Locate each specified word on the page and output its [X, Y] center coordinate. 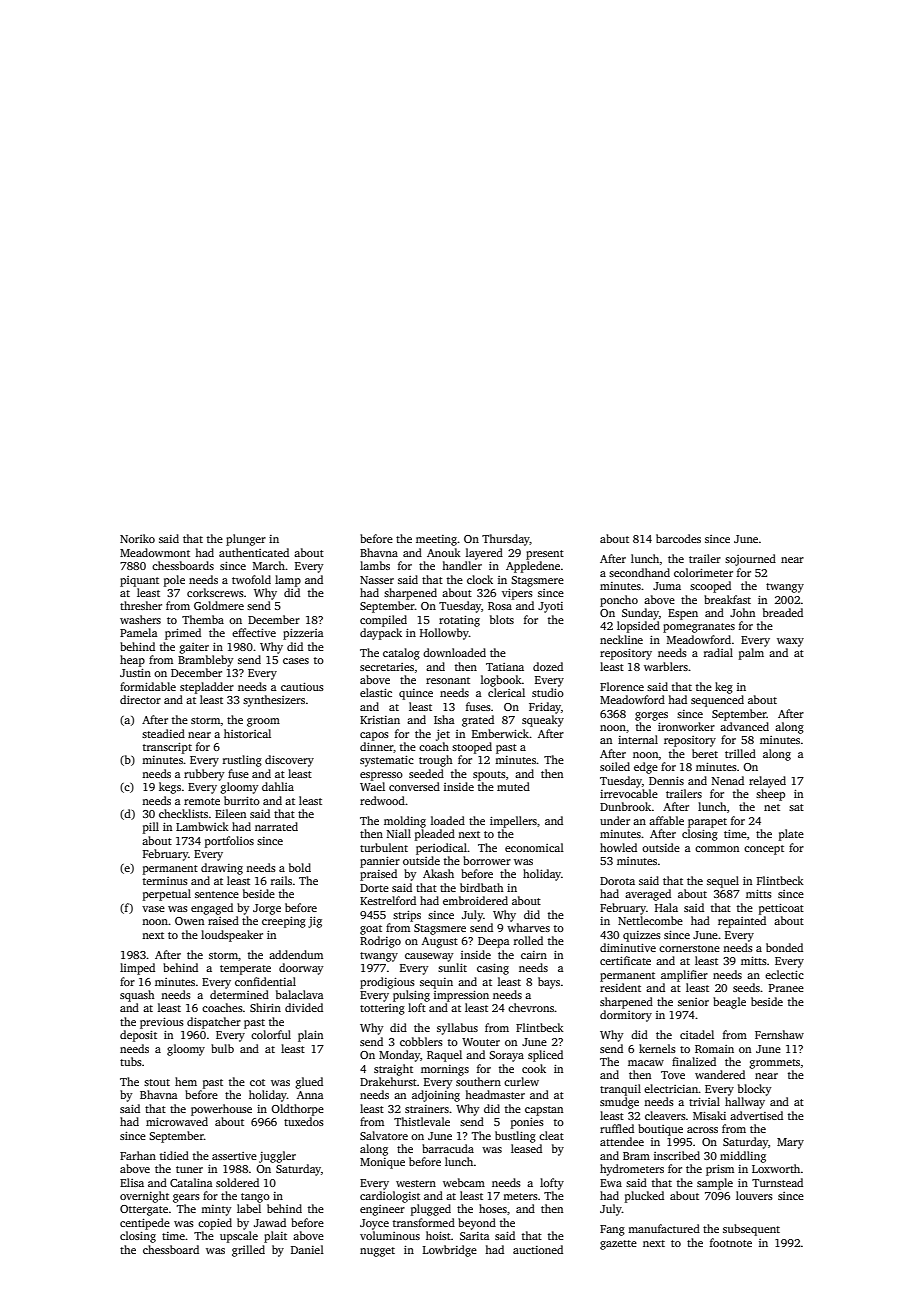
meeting [437, 540]
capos [374, 736]
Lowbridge [450, 1251]
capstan [544, 1111]
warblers [666, 666]
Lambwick [202, 826]
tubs [131, 1061]
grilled [248, 1251]
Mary [790, 1143]
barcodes [678, 538]
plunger [246, 540]
